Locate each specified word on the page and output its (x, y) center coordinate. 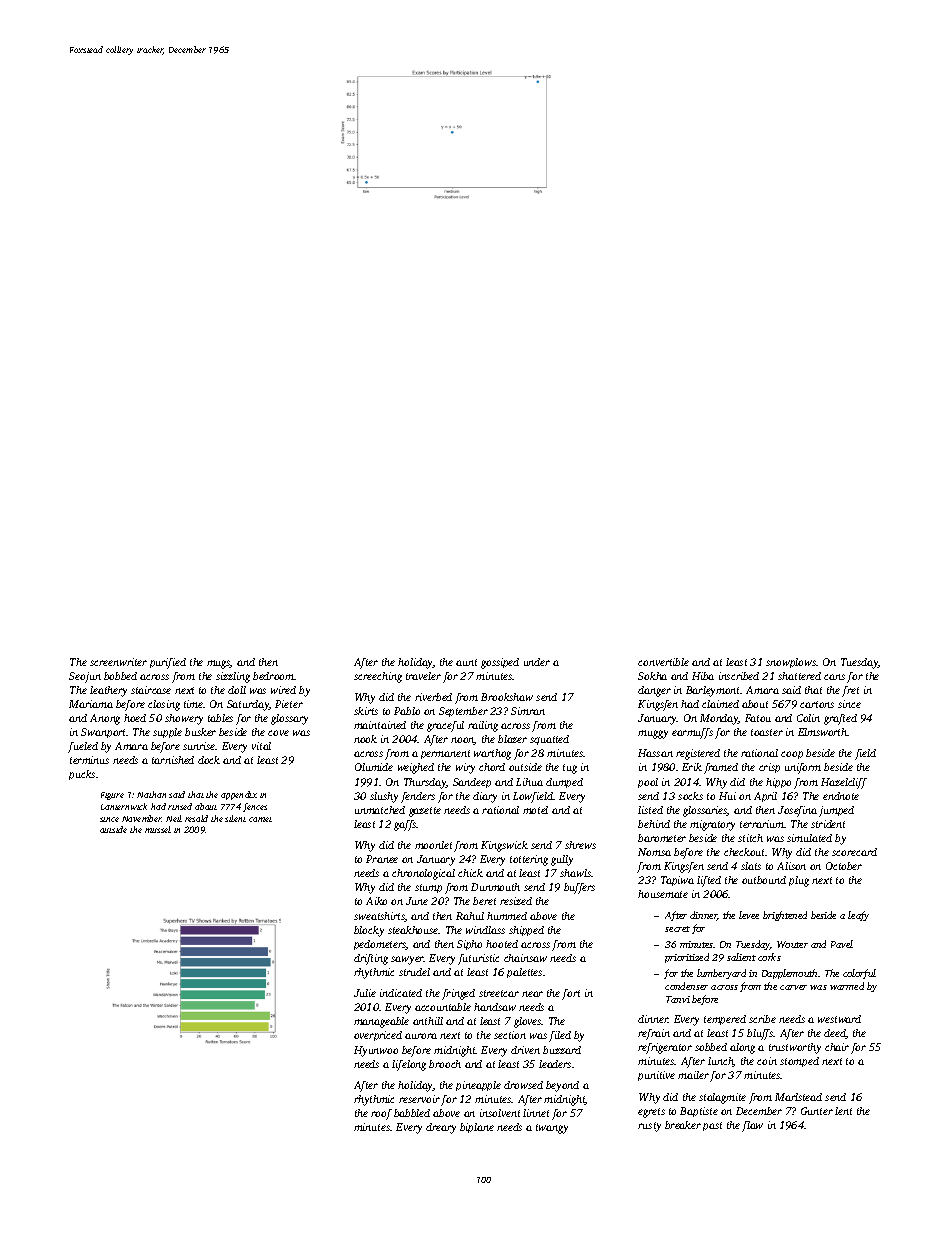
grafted (840, 719)
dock (209, 760)
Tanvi (678, 999)
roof (381, 1114)
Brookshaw (507, 697)
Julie (365, 993)
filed (560, 1036)
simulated (809, 838)
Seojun (85, 677)
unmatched (380, 810)
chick (470, 873)
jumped (836, 811)
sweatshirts (379, 917)
